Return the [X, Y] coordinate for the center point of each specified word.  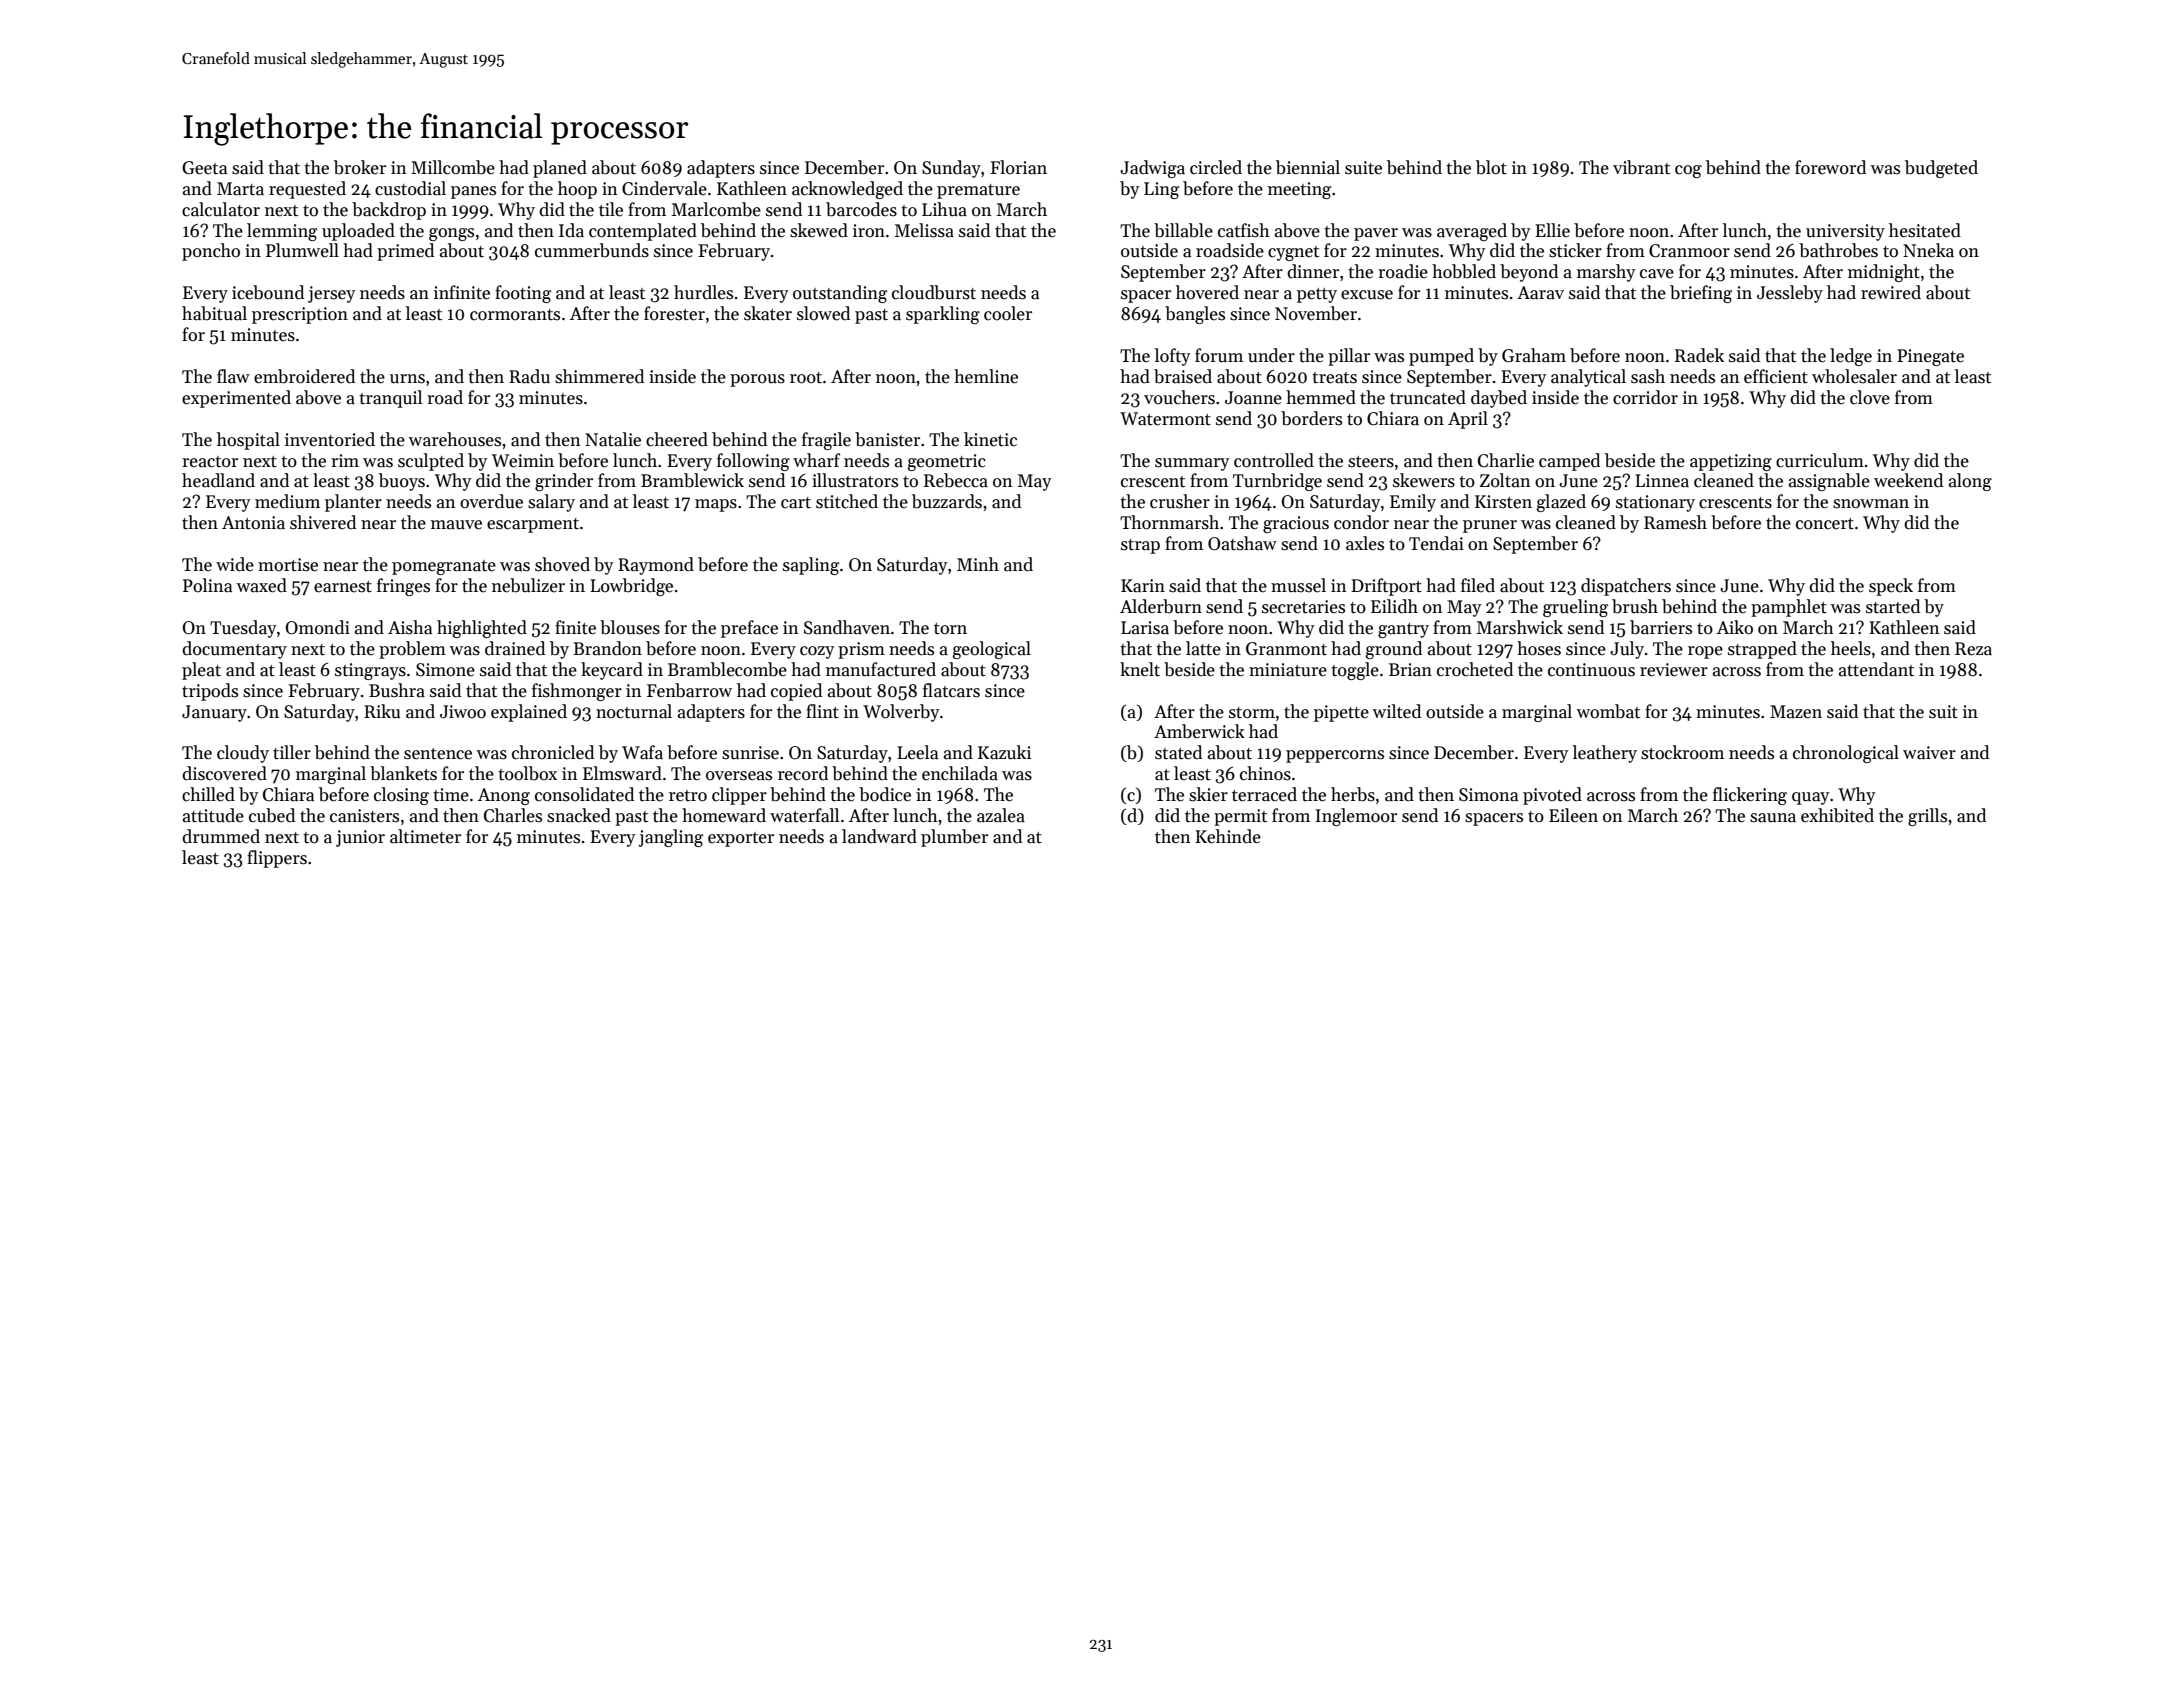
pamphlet [1789, 608]
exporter [741, 839]
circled [1216, 167]
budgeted [1941, 169]
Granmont [1286, 649]
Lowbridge [631, 587]
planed [560, 169]
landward [879, 836]
